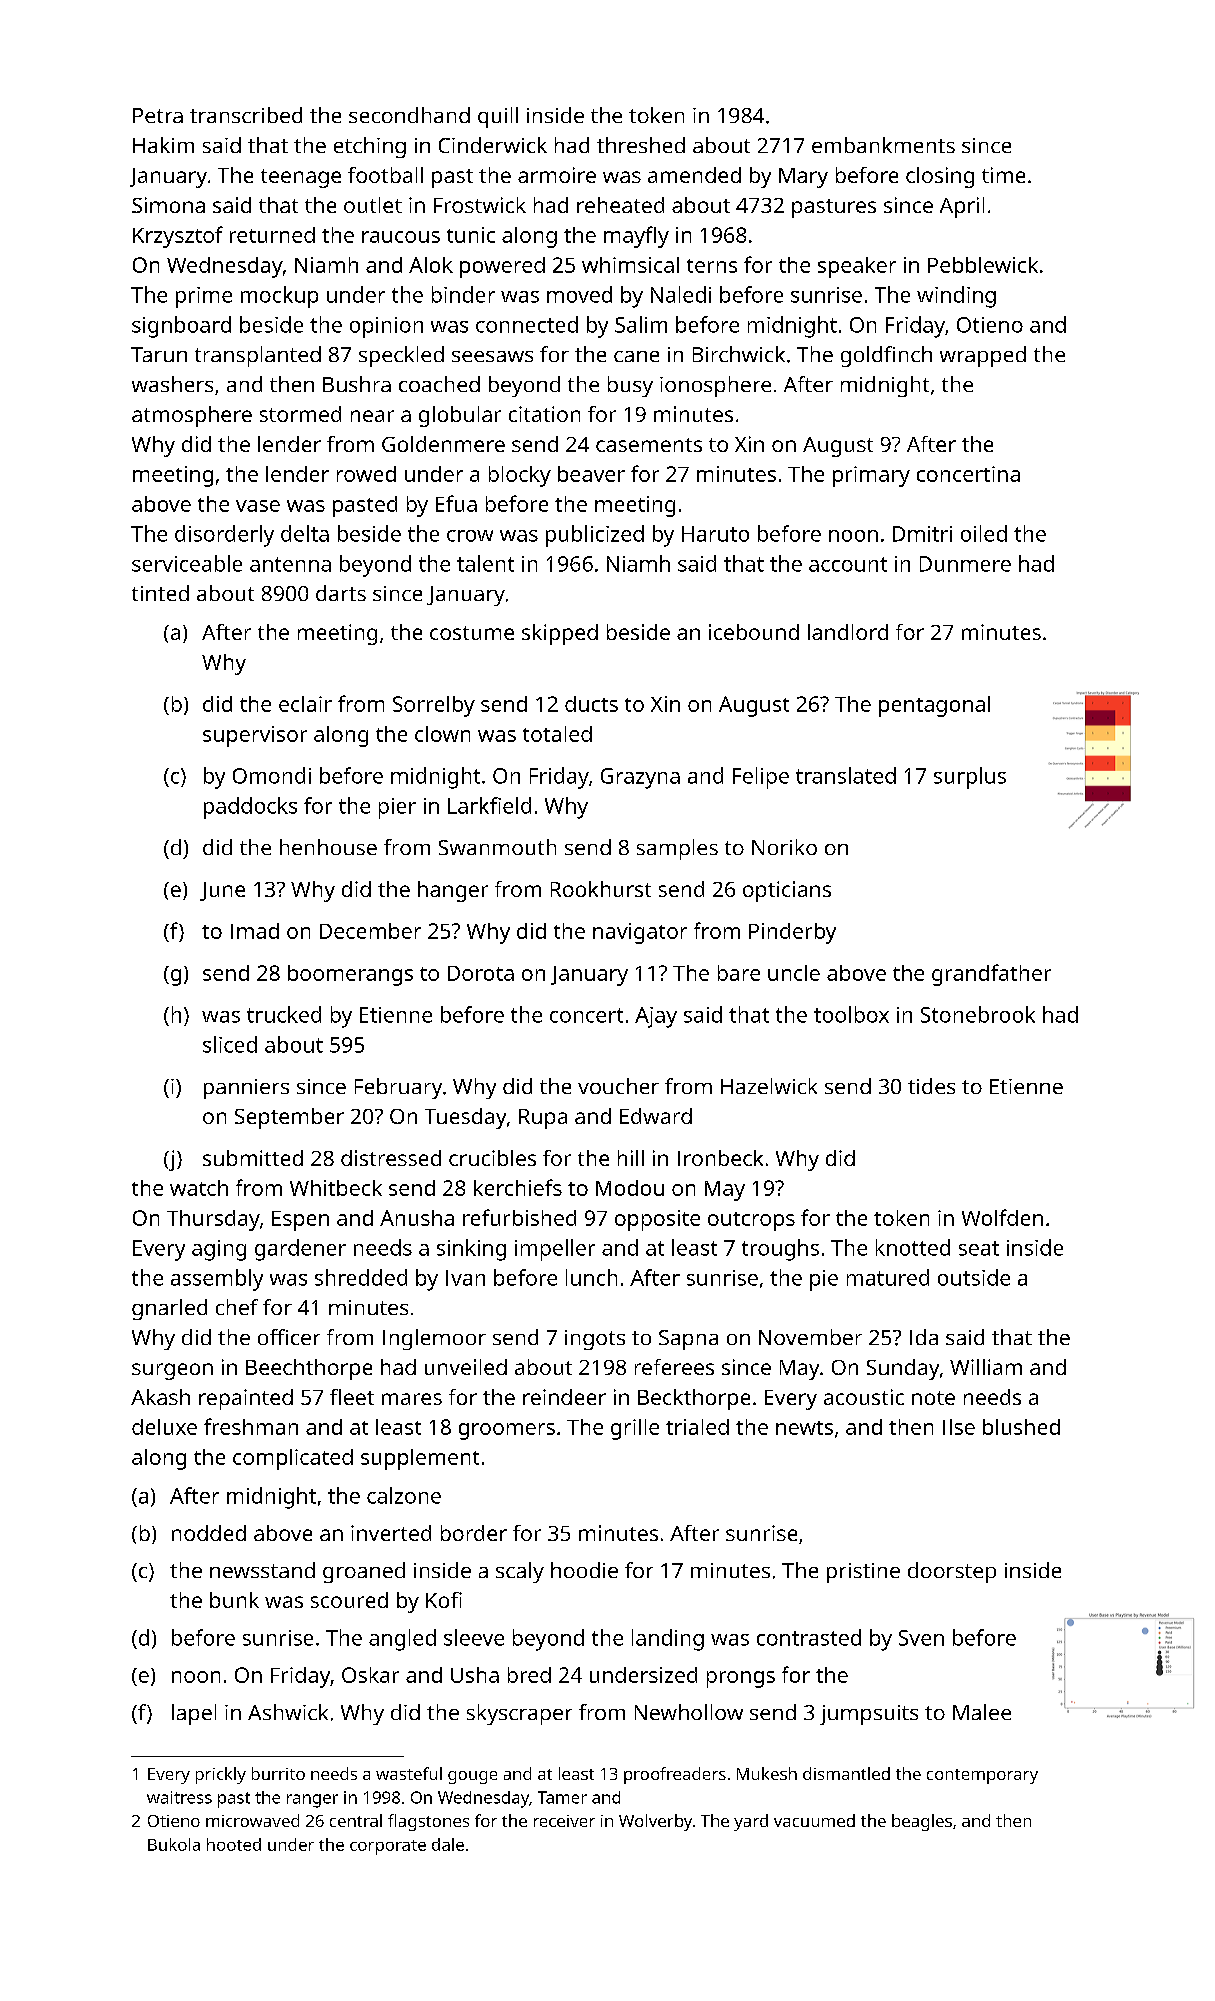 This document has height=2001, width=1215. What do you see at coordinates (712, 266) in the document?
I see `terns` at bounding box center [712, 266].
